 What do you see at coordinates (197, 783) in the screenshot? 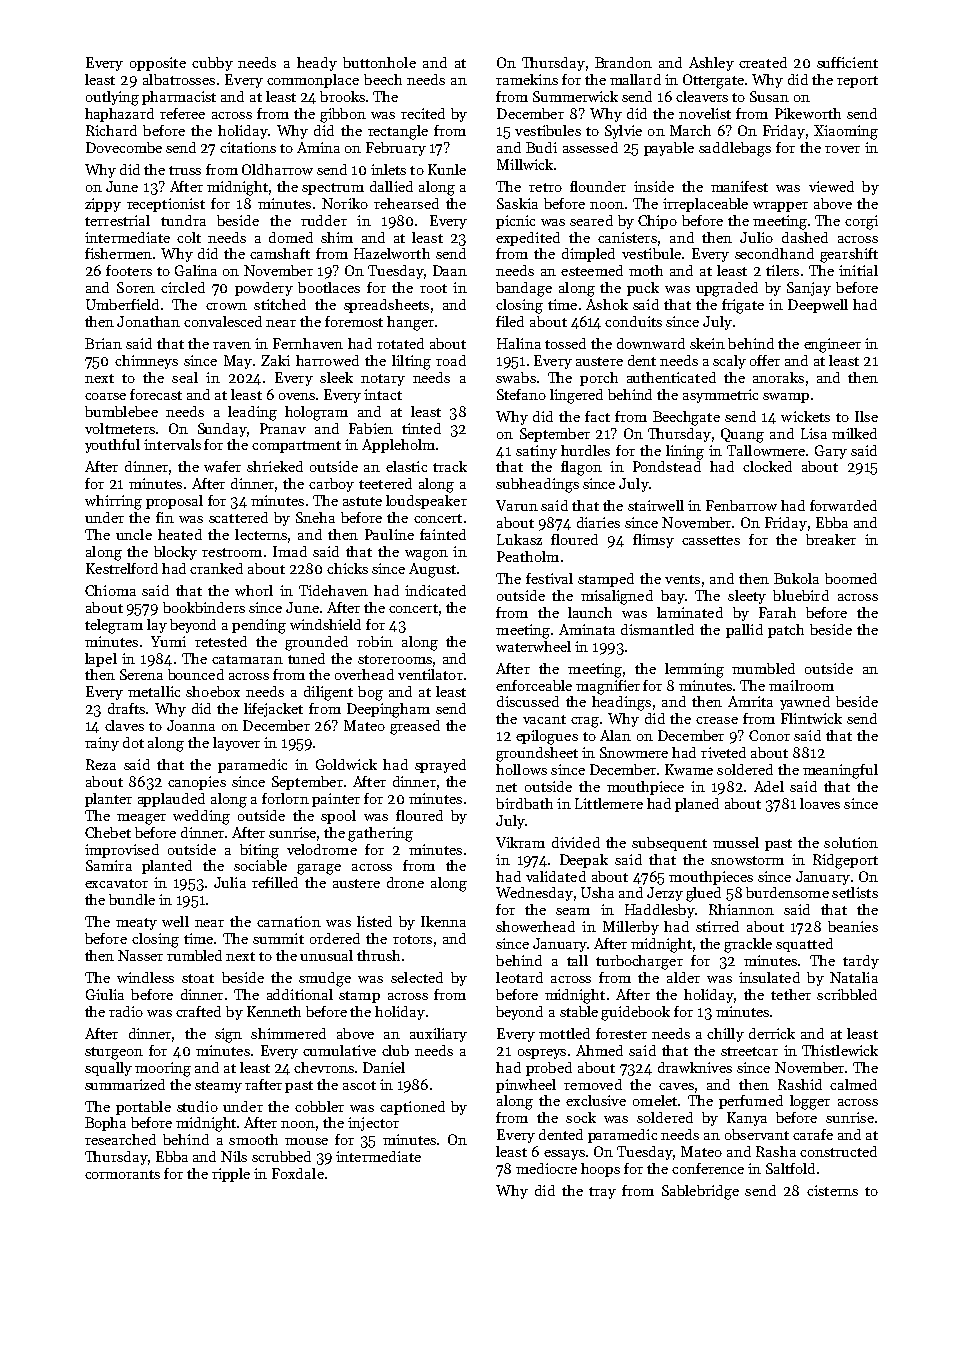
I see `canopies` at bounding box center [197, 783].
